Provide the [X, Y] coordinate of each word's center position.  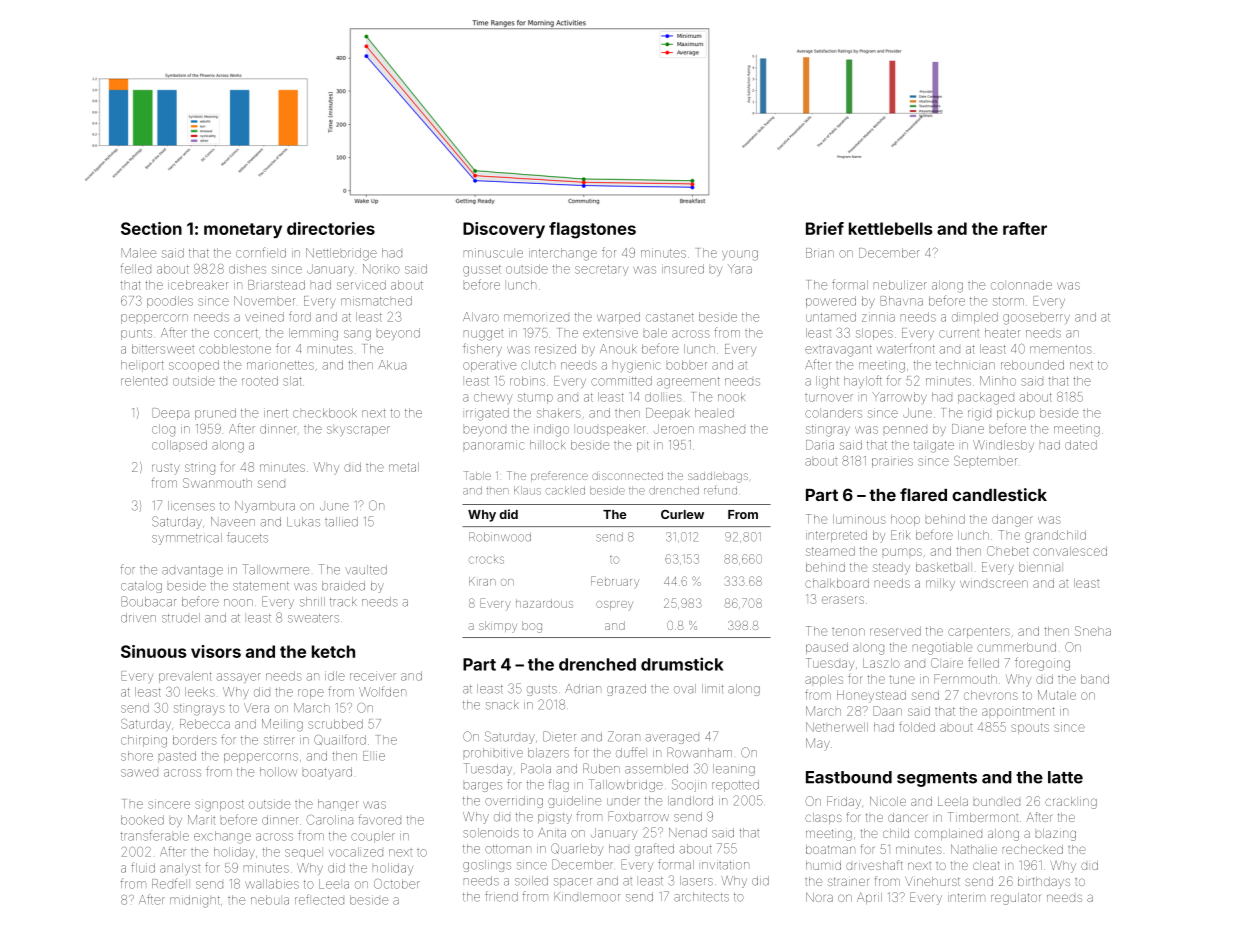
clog [163, 430]
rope [311, 694]
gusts [542, 691]
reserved [895, 631]
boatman [830, 849]
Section [151, 228]
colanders [833, 413]
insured [683, 269]
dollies [663, 397]
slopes [874, 334]
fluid [143, 867]
